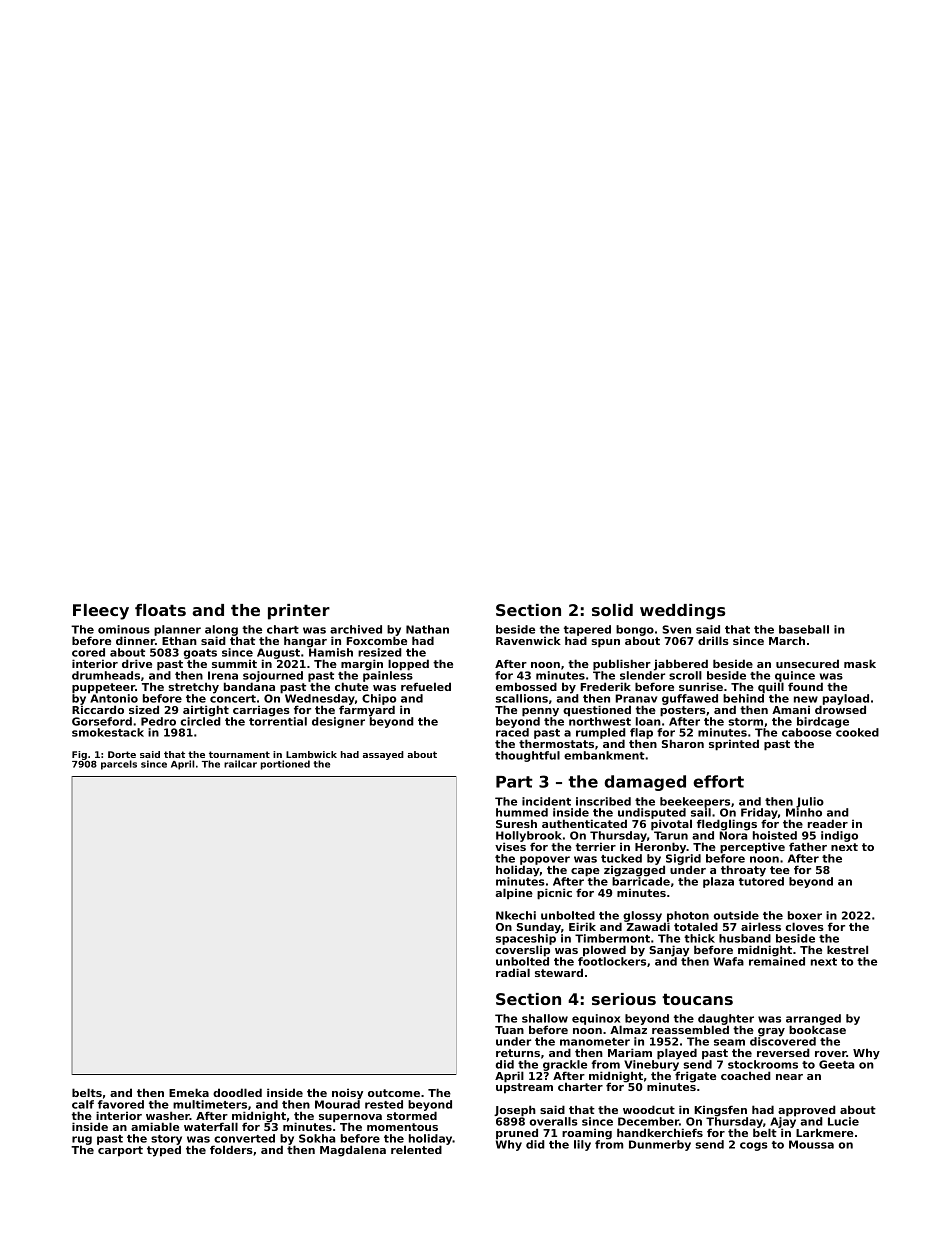 Image resolution: width=952 pixels, height=1233 pixels. I want to click on drowsed, so click(840, 709).
